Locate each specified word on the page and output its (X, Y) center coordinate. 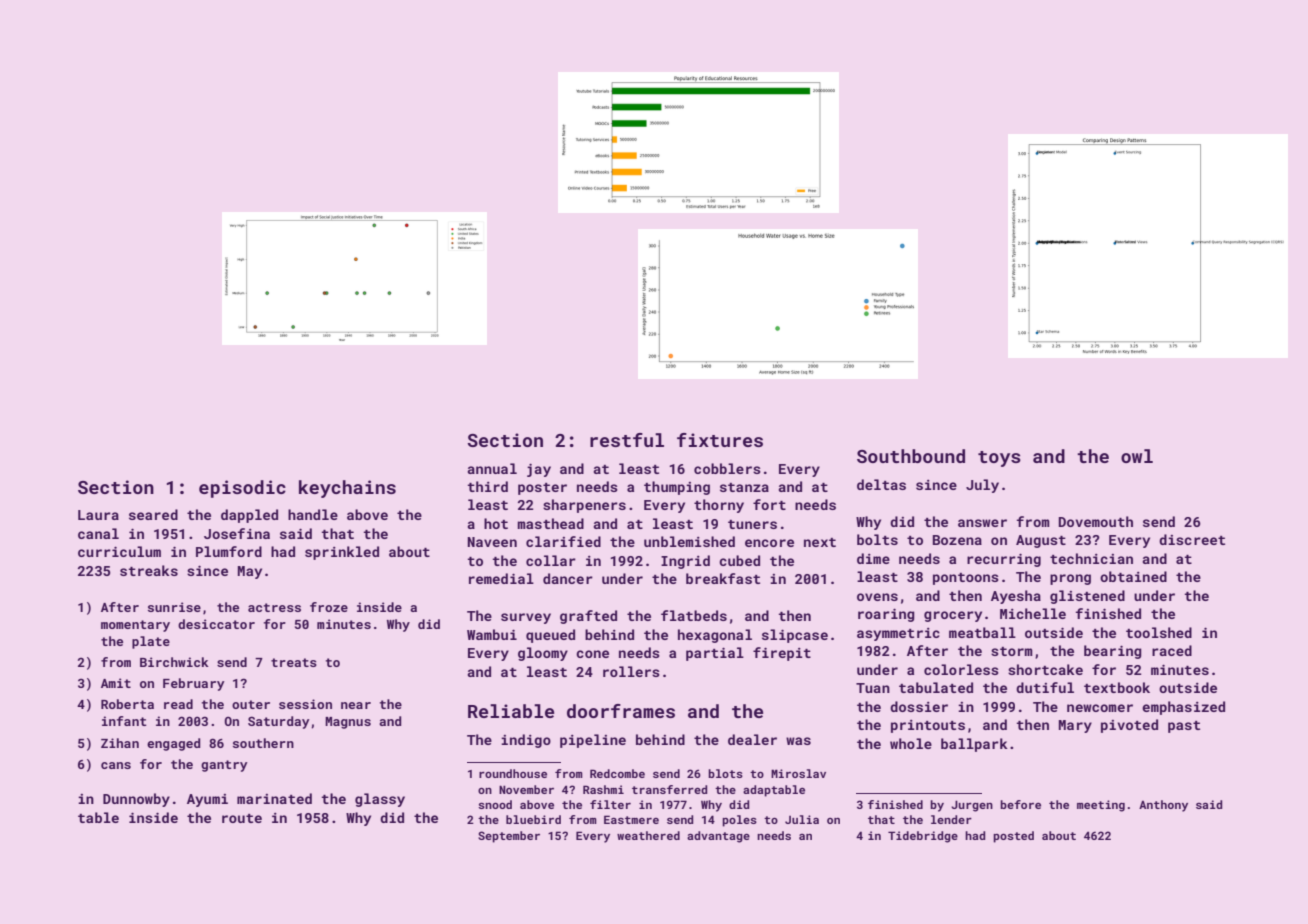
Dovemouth (1096, 521)
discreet (1192, 539)
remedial (501, 578)
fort (769, 504)
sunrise (174, 607)
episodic (242, 489)
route (242, 818)
